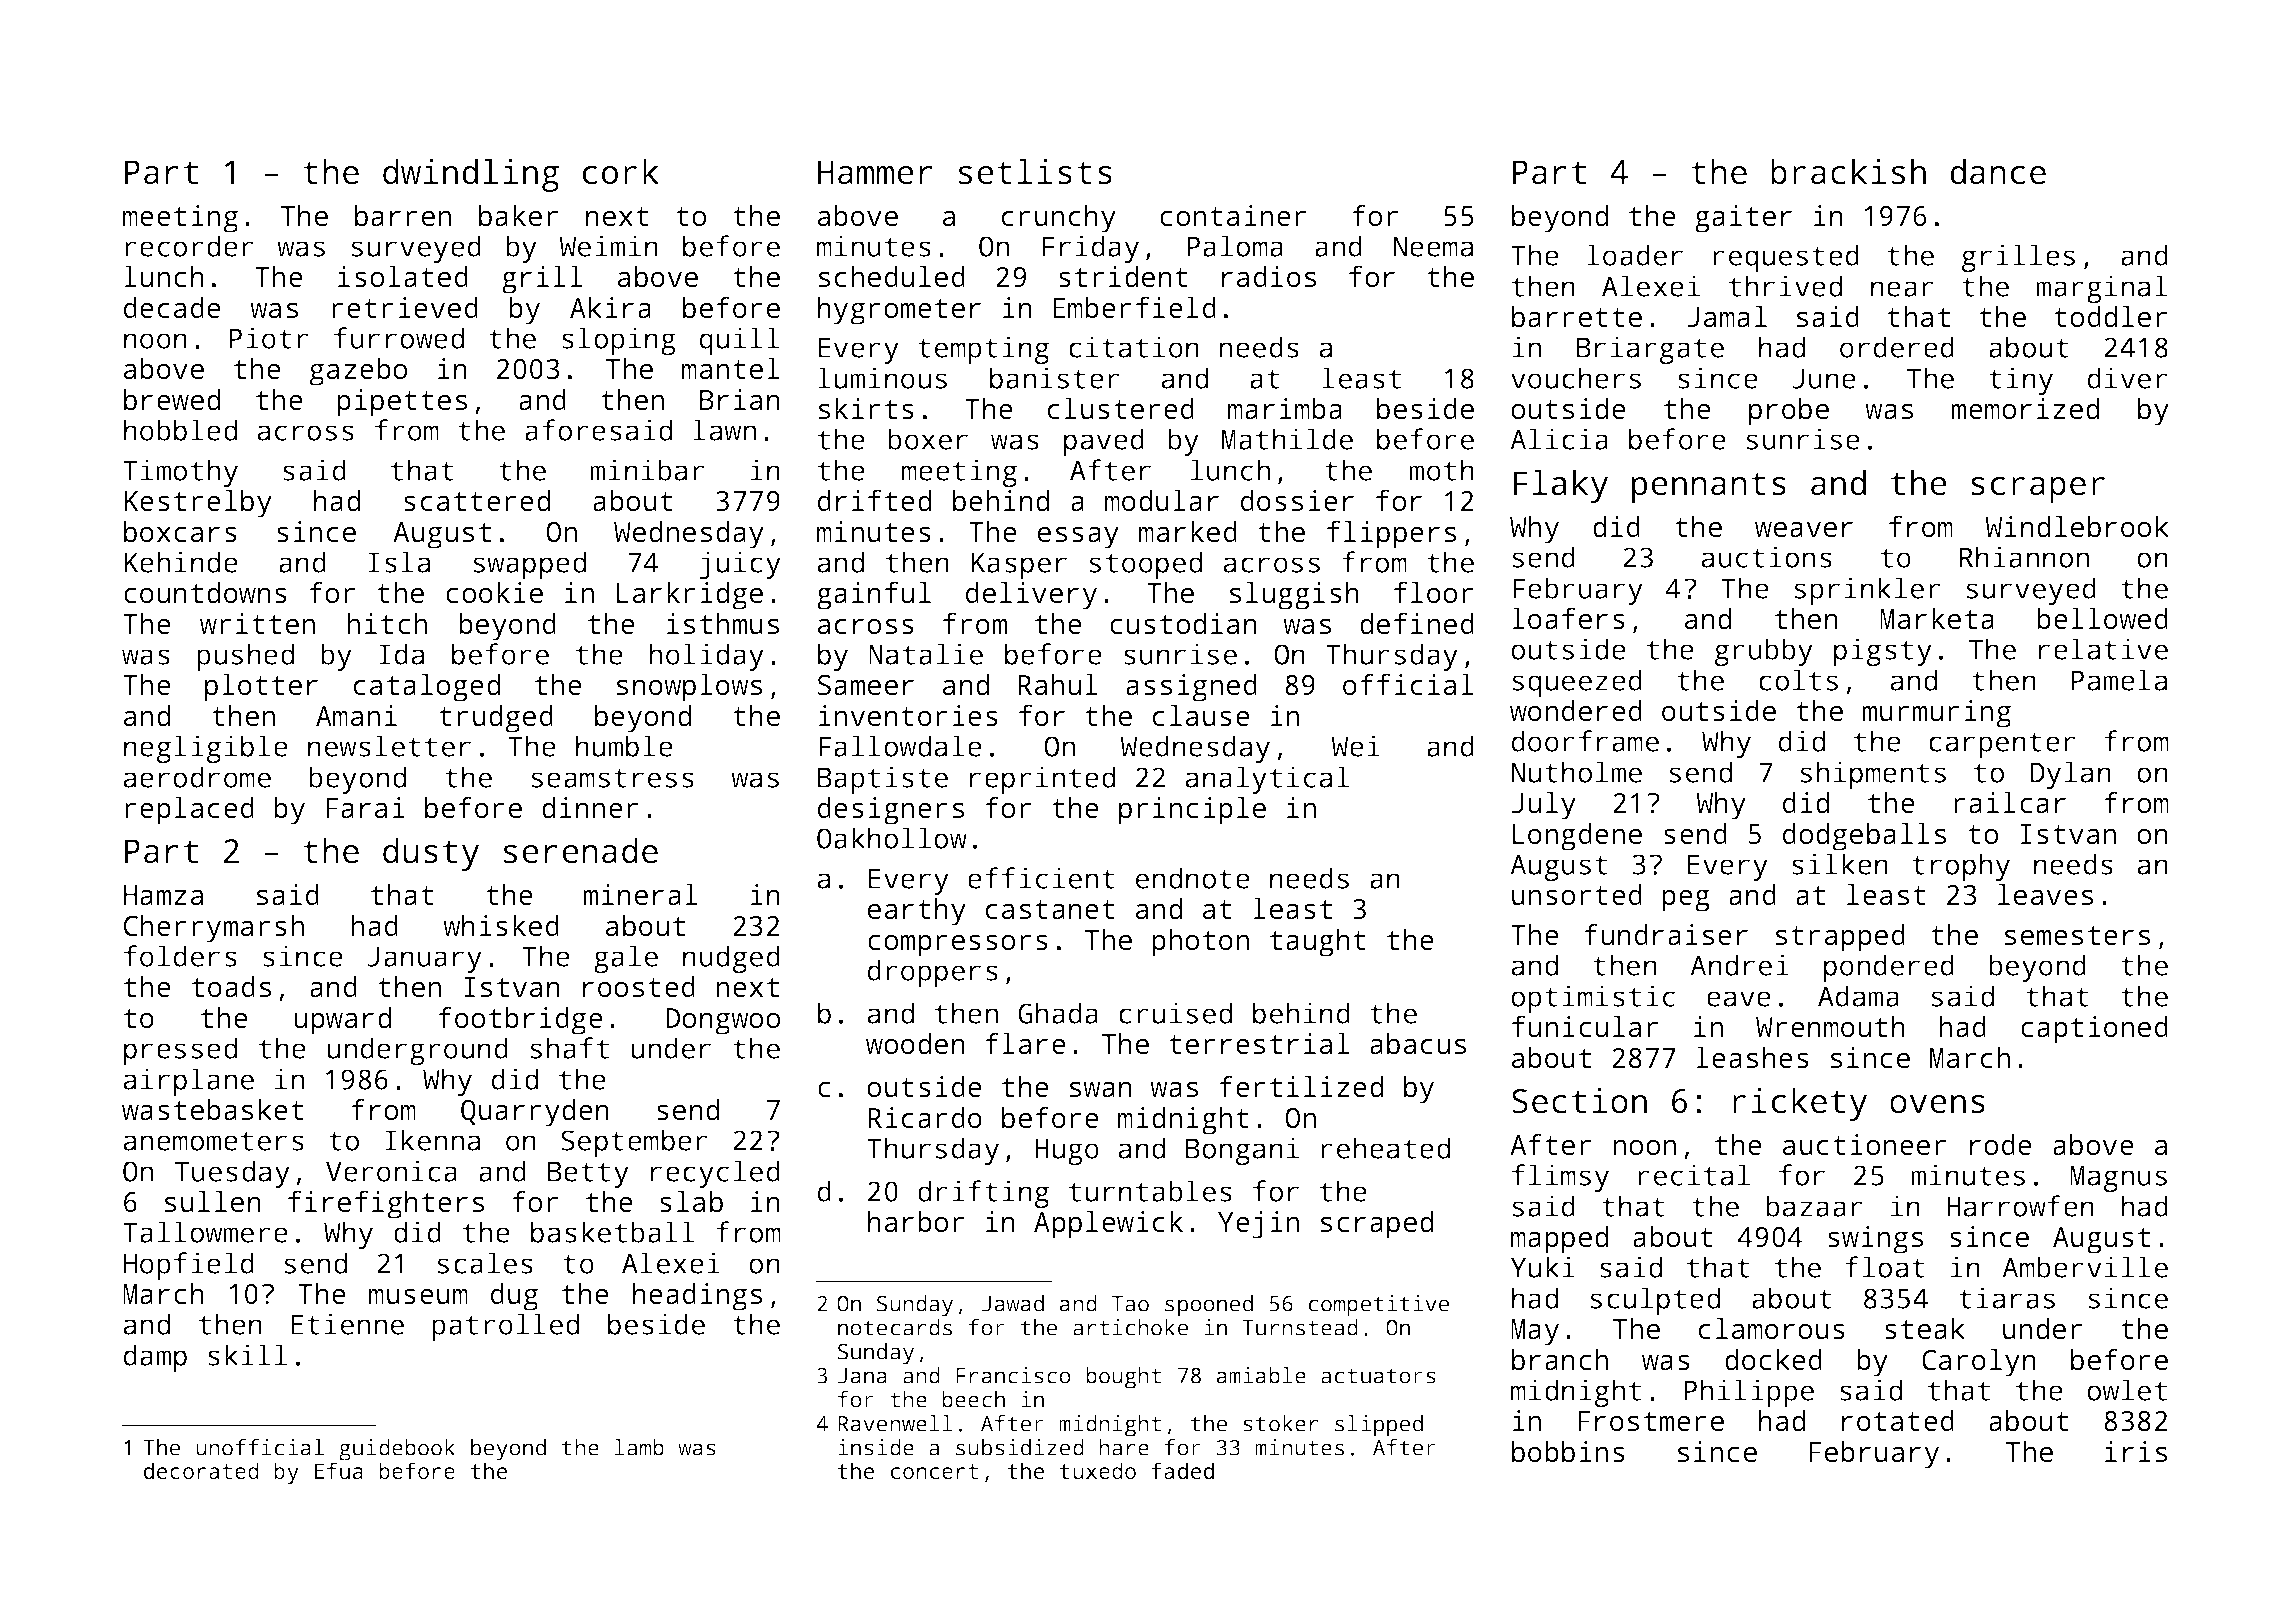  What do you see at coordinates (1041, 878) in the screenshot?
I see `efficient` at bounding box center [1041, 878].
